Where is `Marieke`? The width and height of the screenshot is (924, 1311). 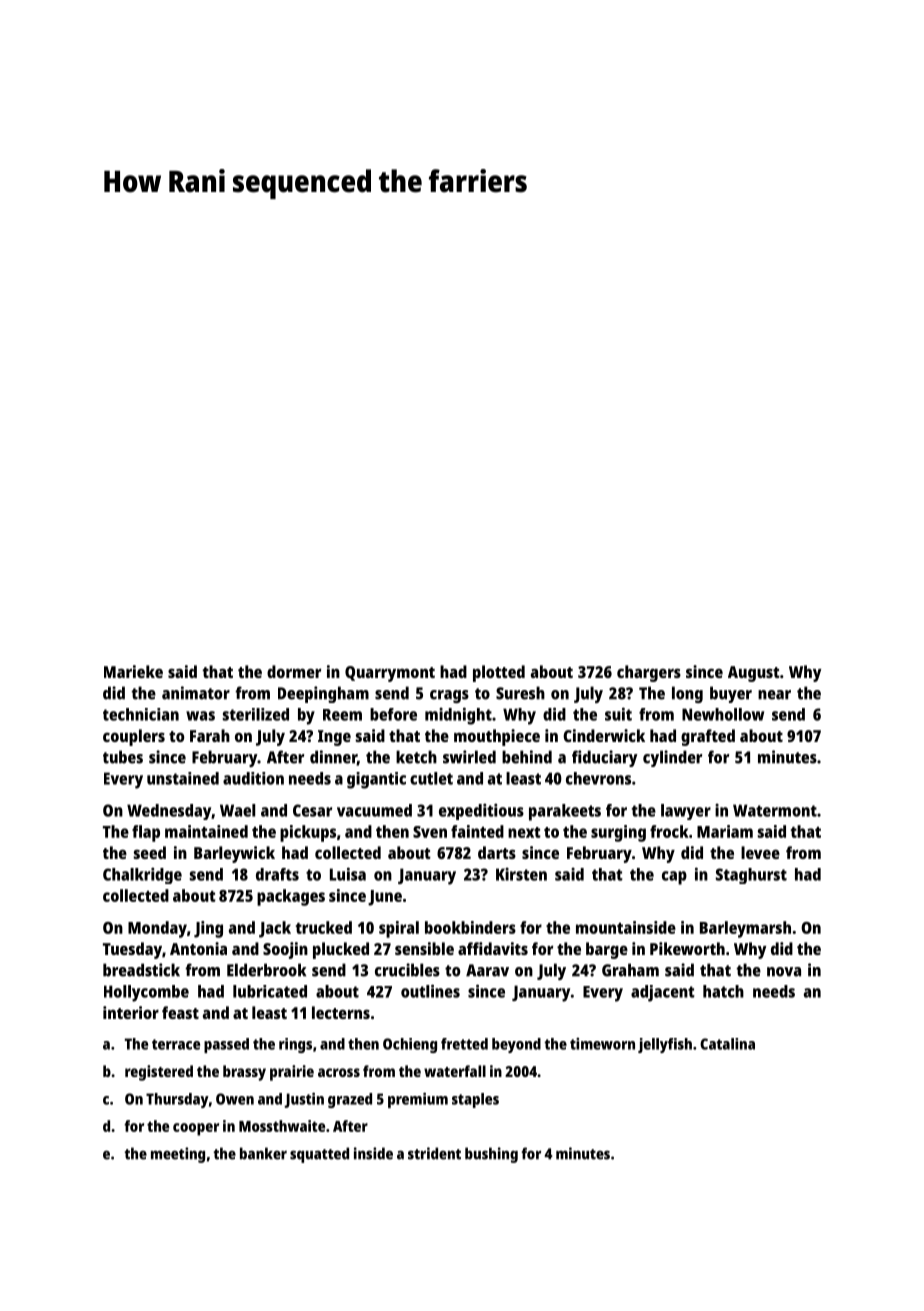
Marieke is located at coordinates (133, 671).
